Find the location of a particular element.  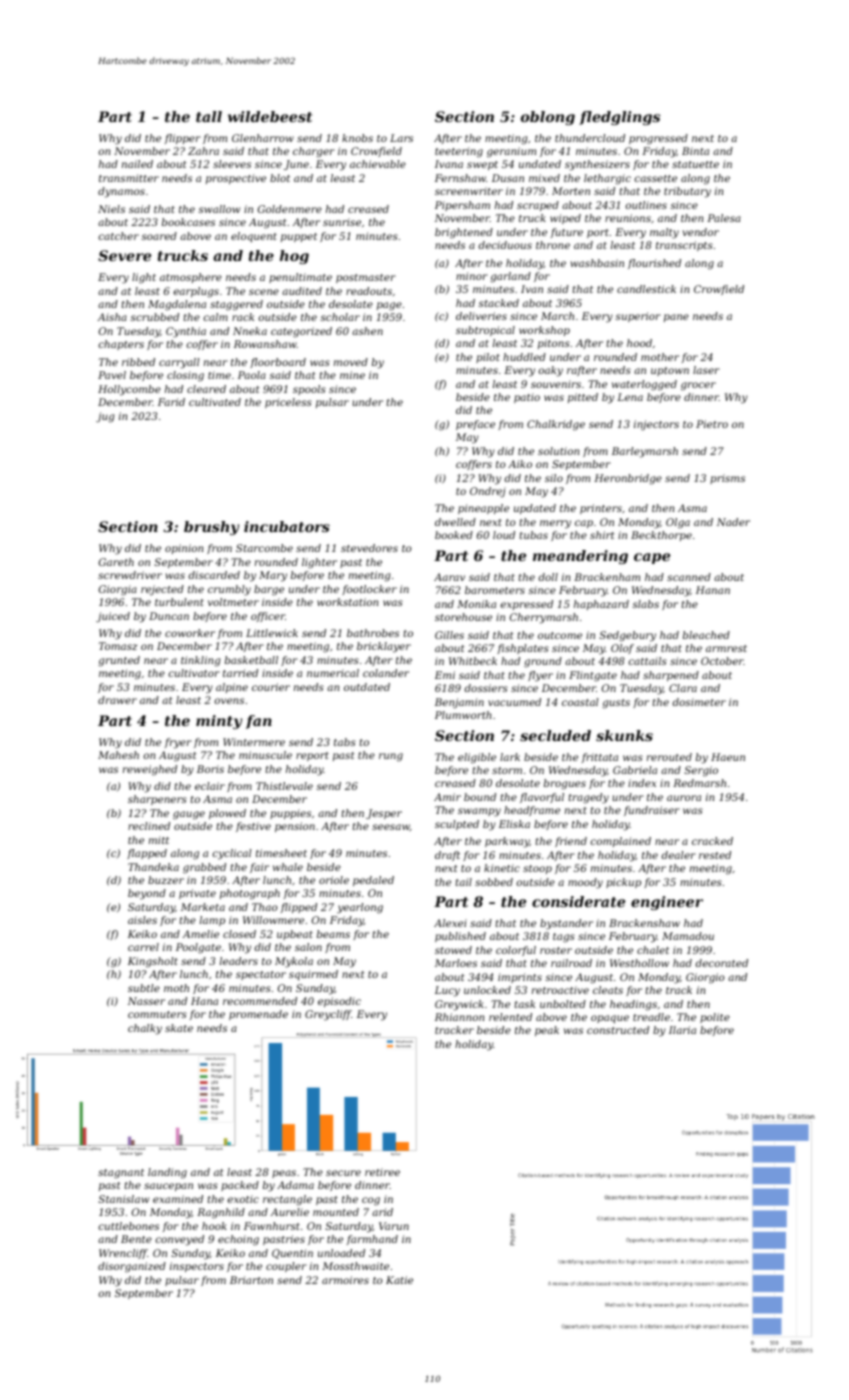

jug is located at coordinates (105, 417).
